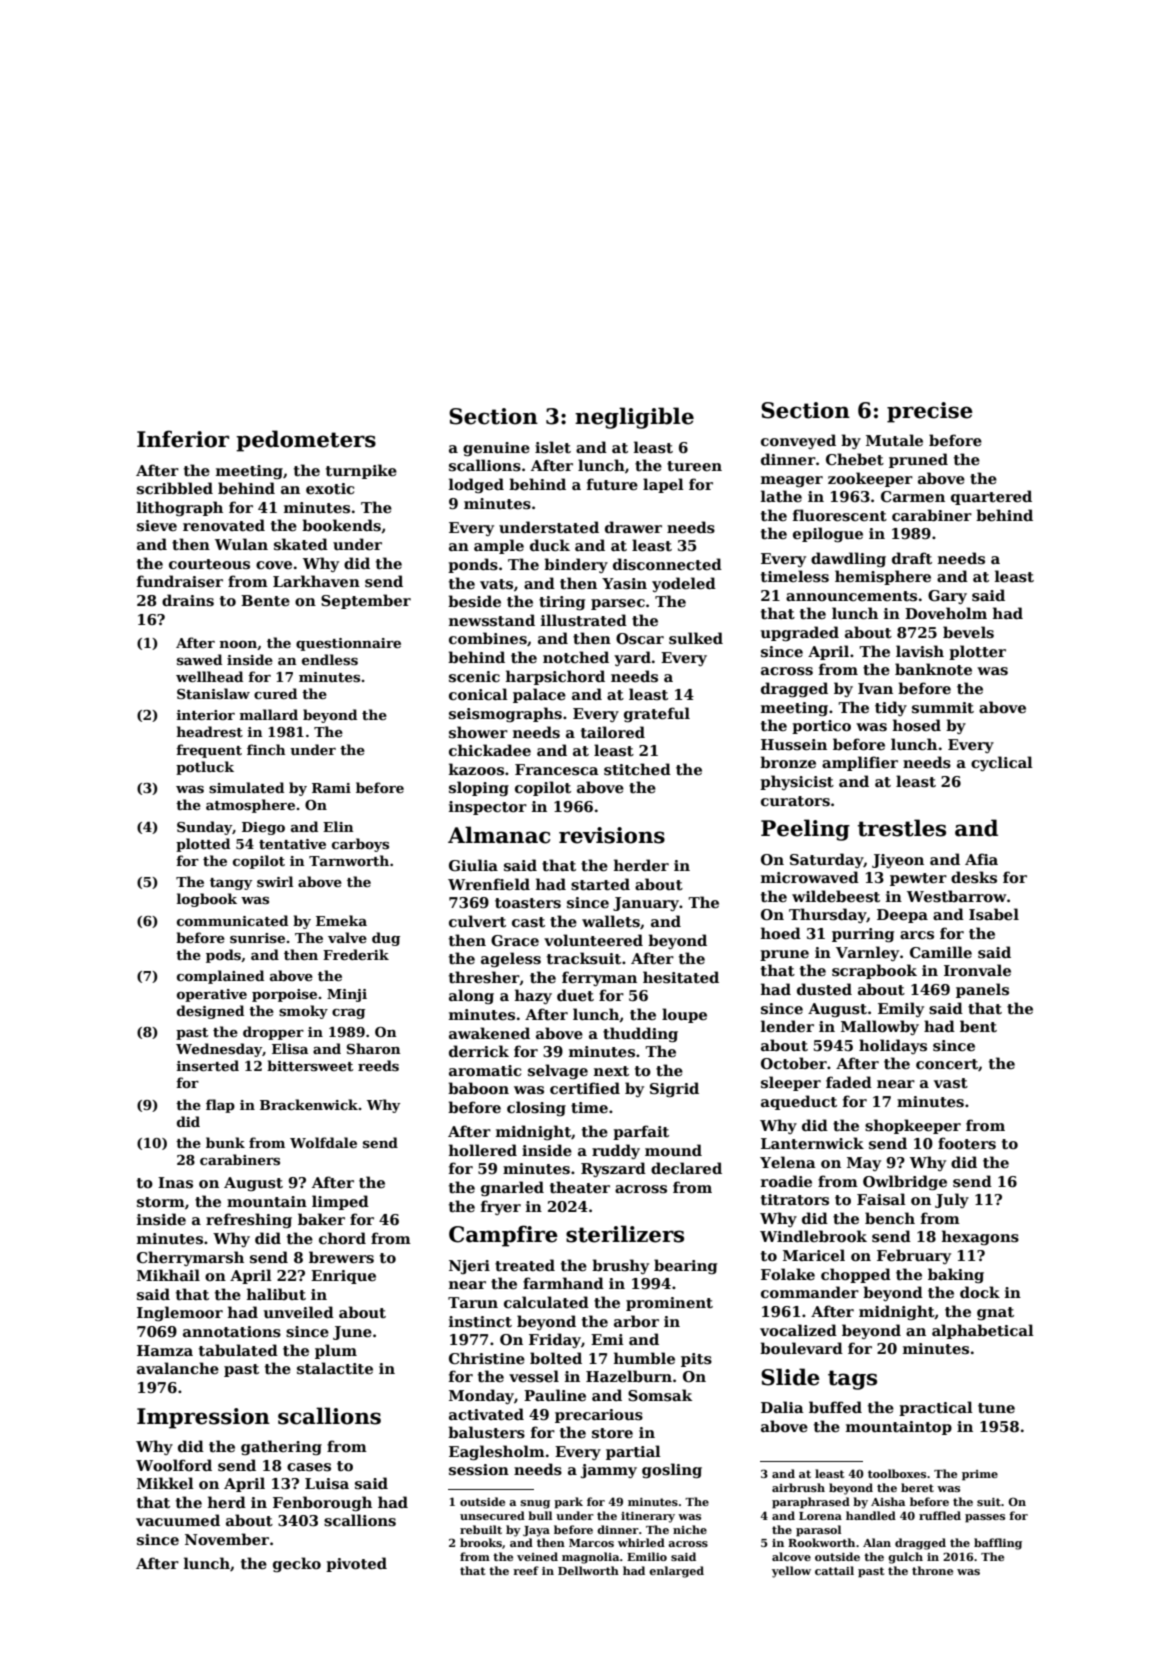  I want to click on lapel, so click(663, 485).
